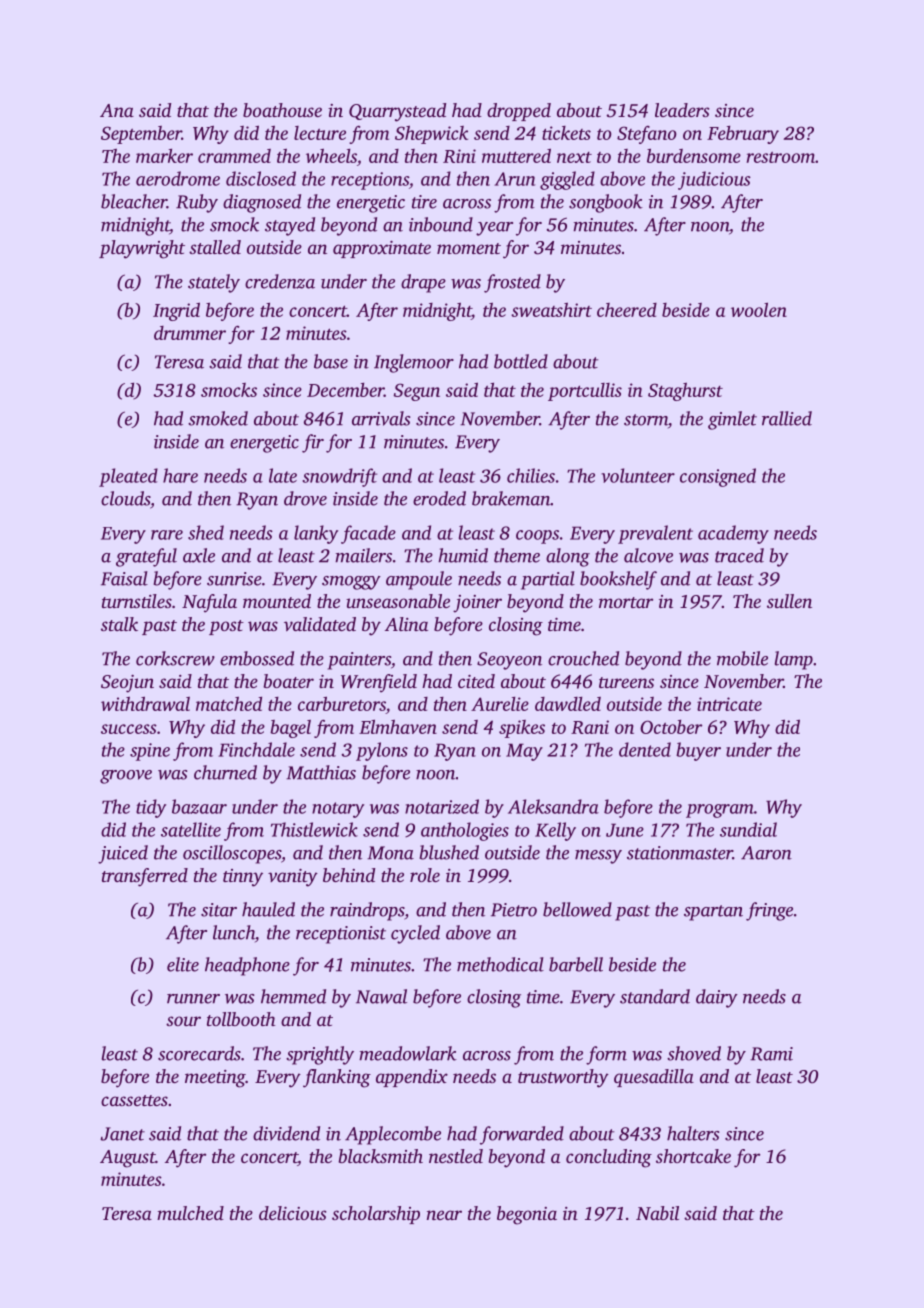 The height and width of the screenshot is (1308, 924). Describe the element at coordinates (331, 361) in the screenshot. I see `base` at that location.
